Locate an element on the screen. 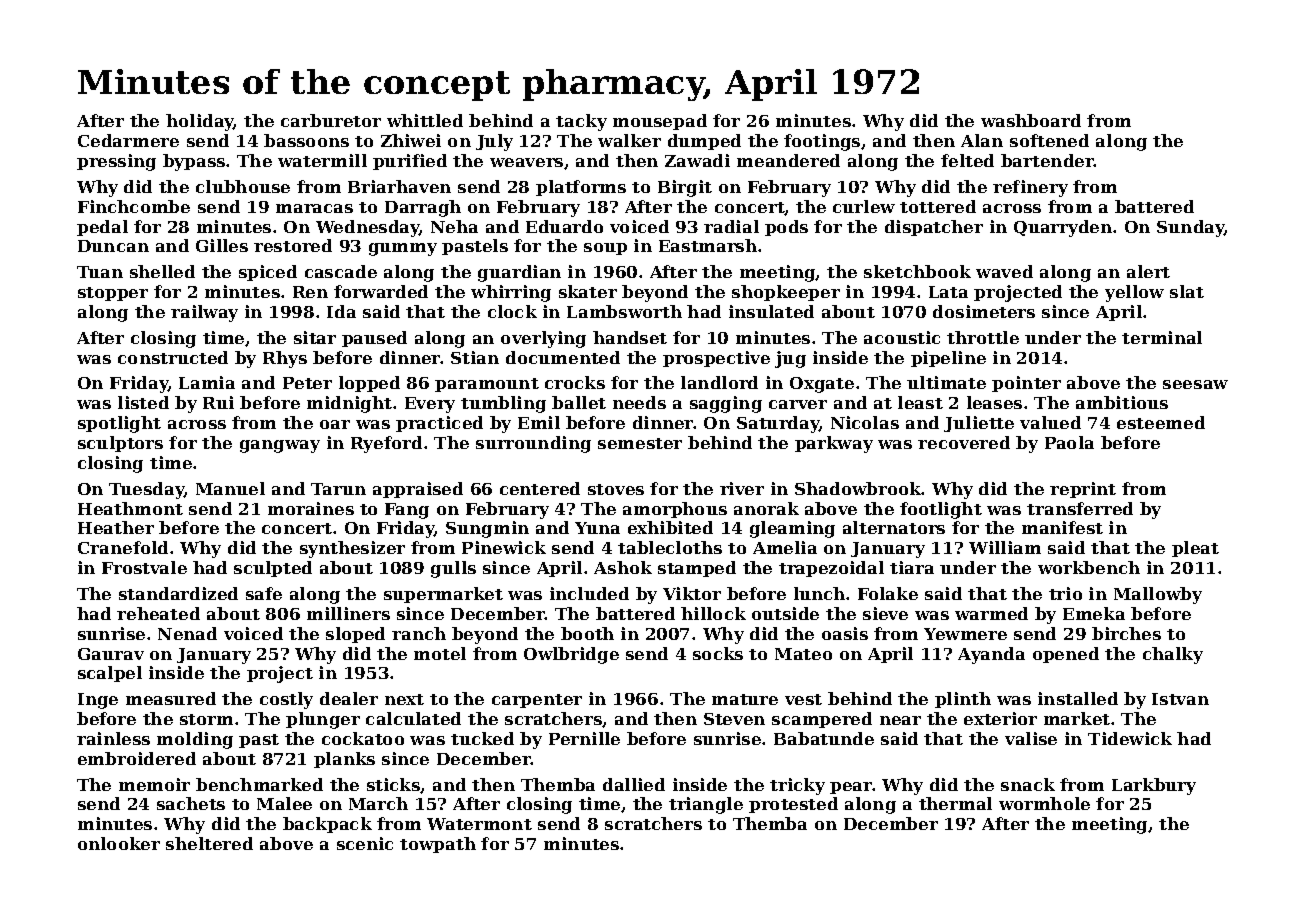  sculpted is located at coordinates (273, 569).
